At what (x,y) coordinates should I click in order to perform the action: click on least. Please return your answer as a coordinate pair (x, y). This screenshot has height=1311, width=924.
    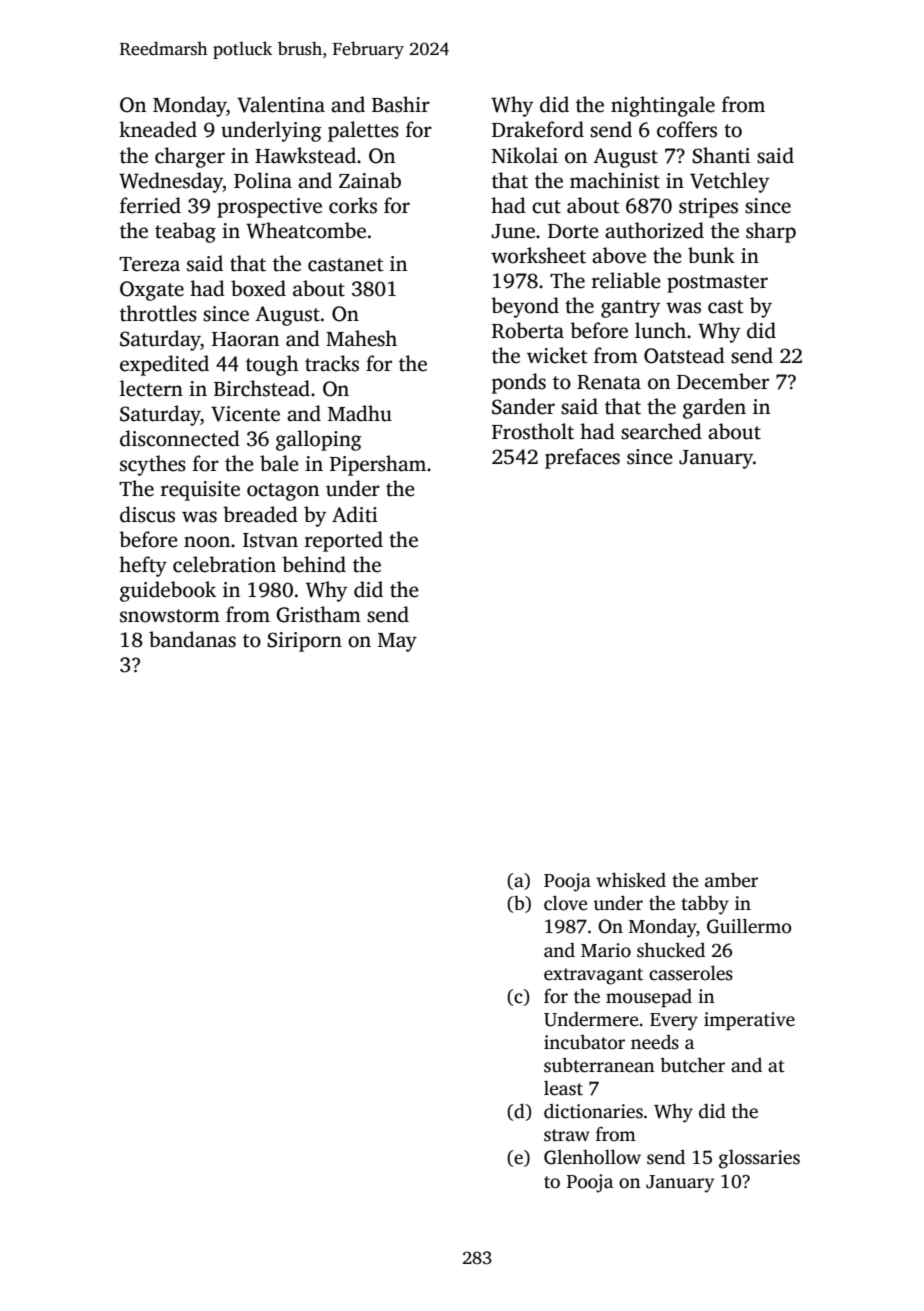
    Looking at the image, I should click on (563, 1088).
